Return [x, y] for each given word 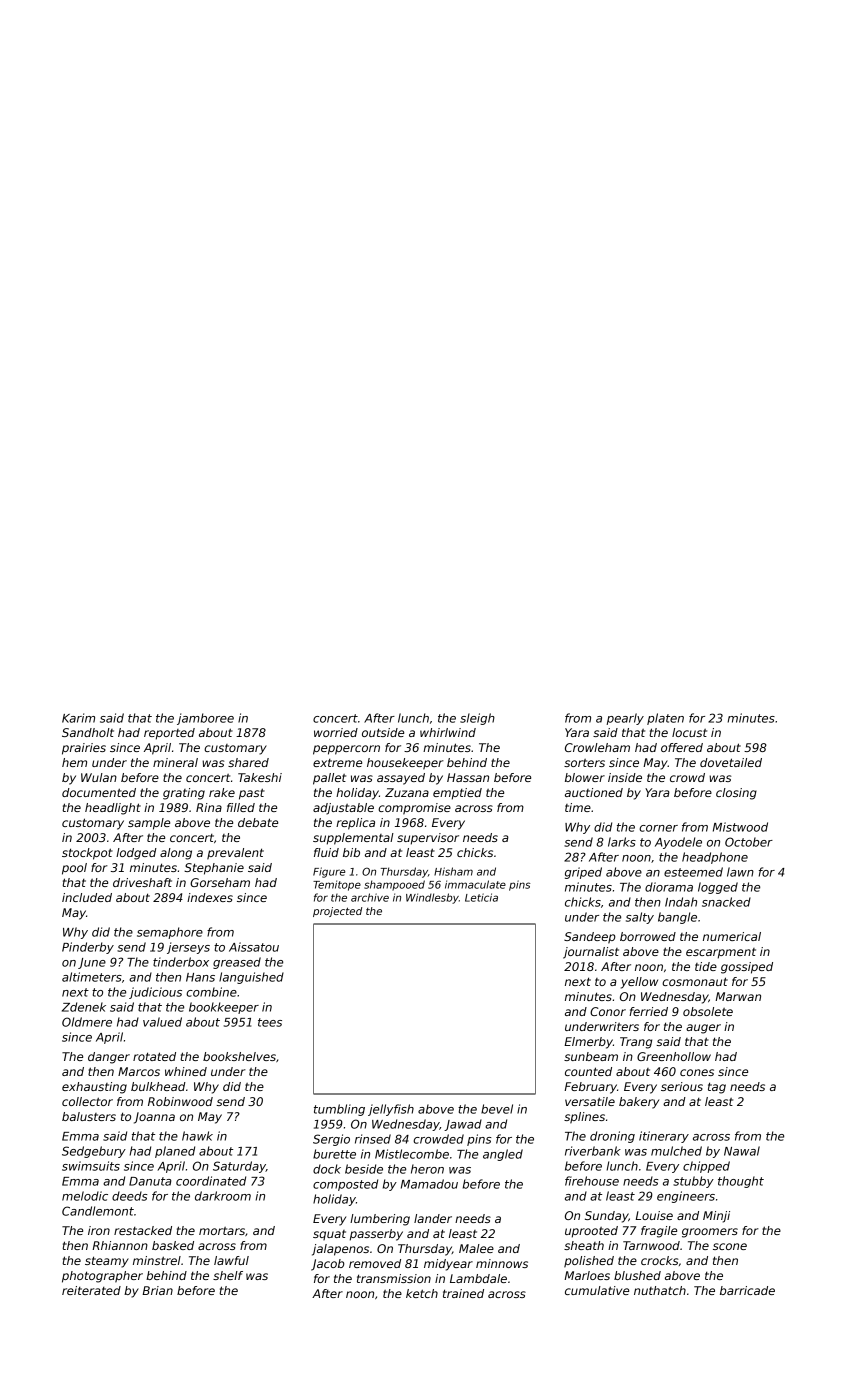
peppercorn [346, 750]
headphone [715, 858]
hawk [197, 1136]
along [176, 854]
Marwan [738, 996]
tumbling [339, 1110]
